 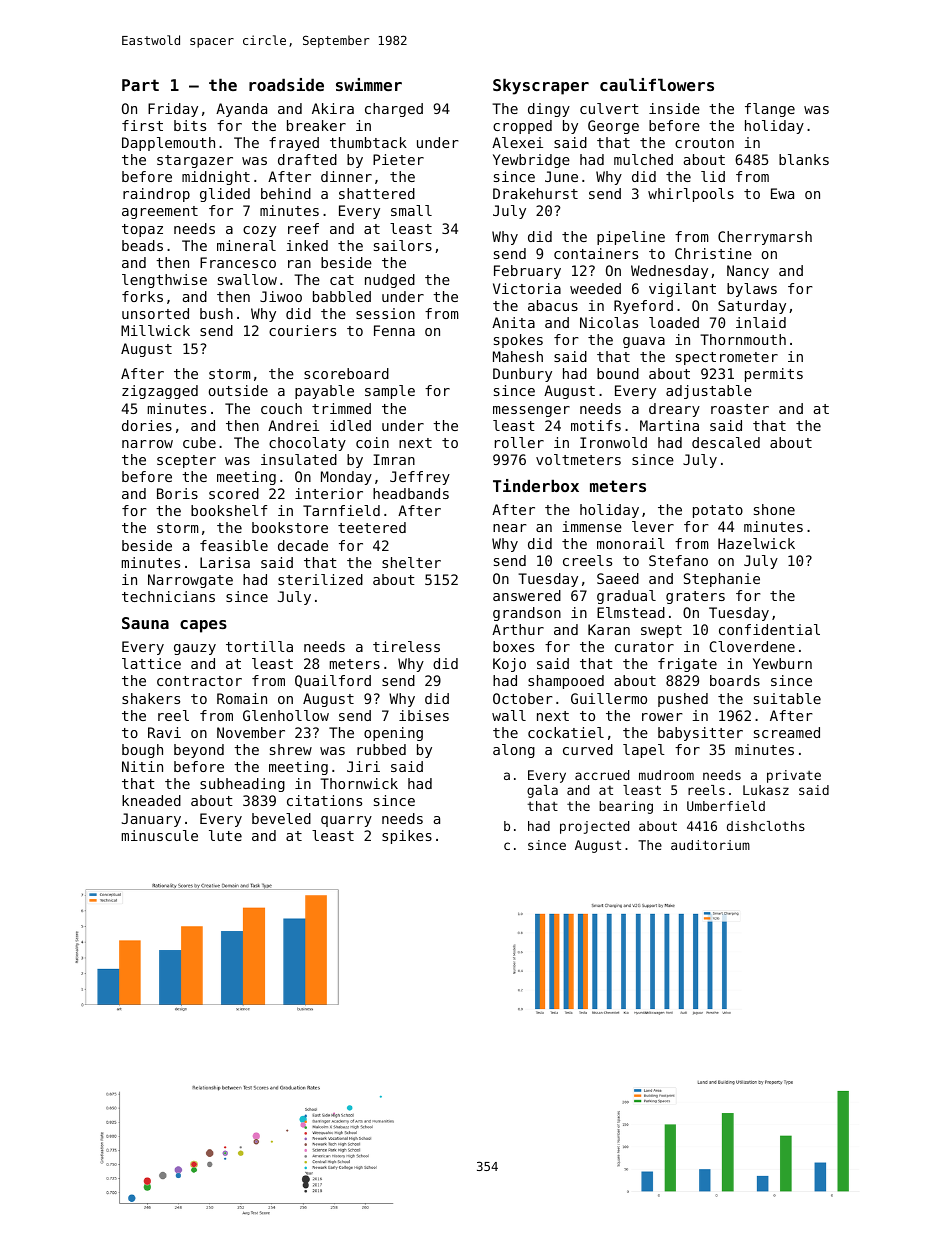 What do you see at coordinates (346, 821) in the screenshot?
I see `quarry` at bounding box center [346, 821].
